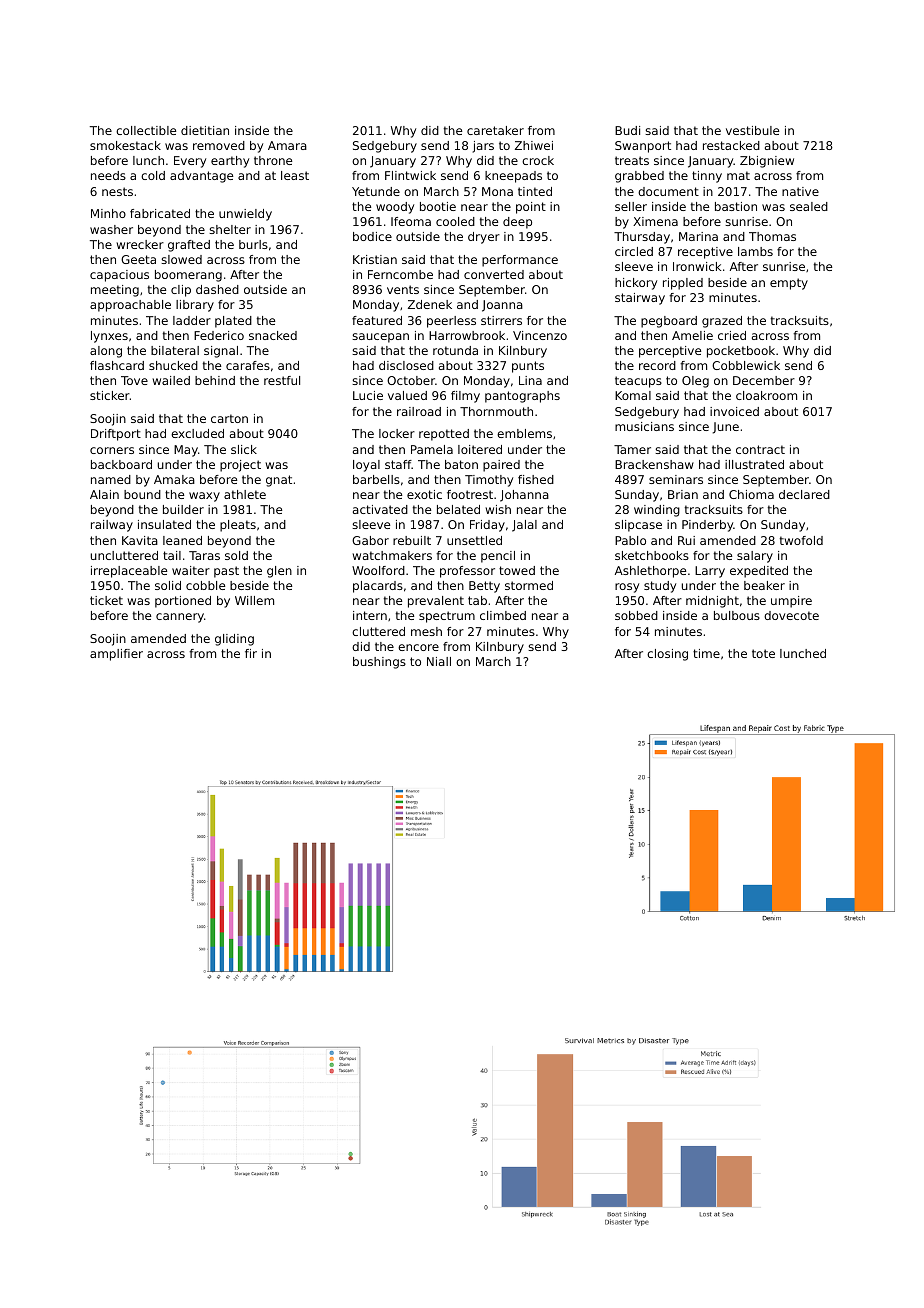 Image resolution: width=924 pixels, height=1308 pixels. I want to click on repotted, so click(444, 435).
